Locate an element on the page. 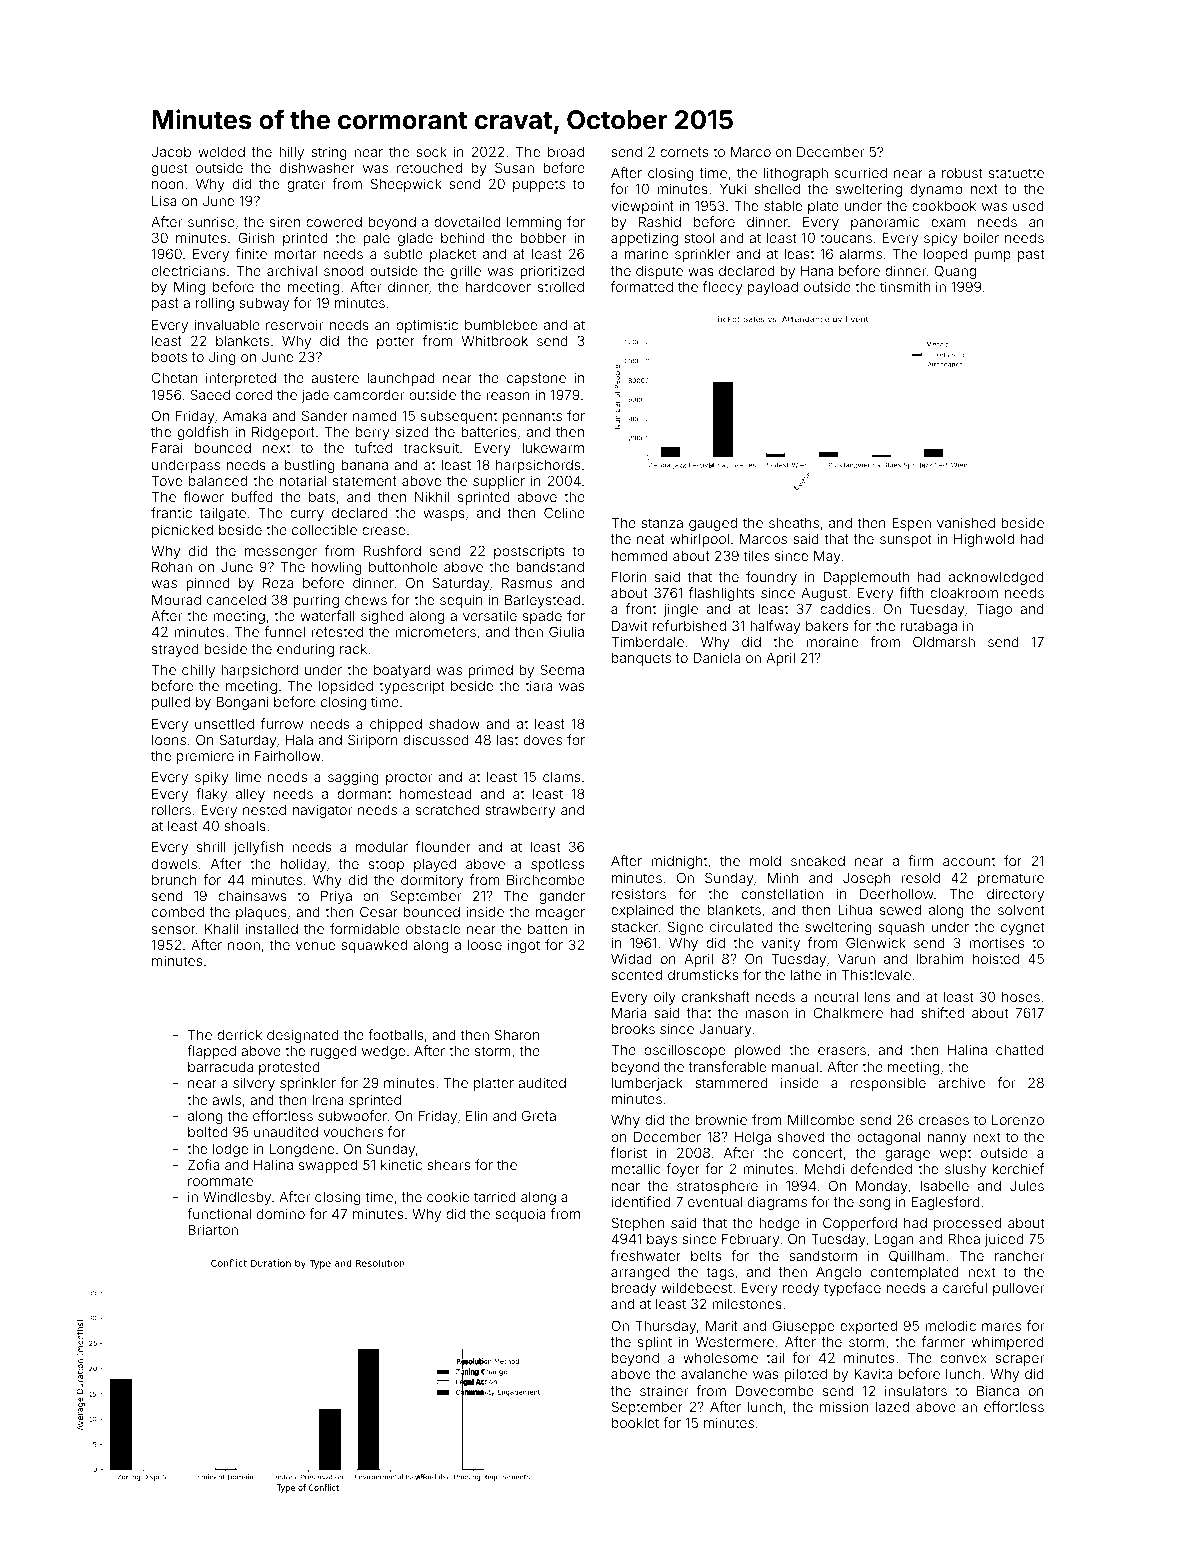 This image has height=1547, width=1196. collectible is located at coordinates (324, 529).
